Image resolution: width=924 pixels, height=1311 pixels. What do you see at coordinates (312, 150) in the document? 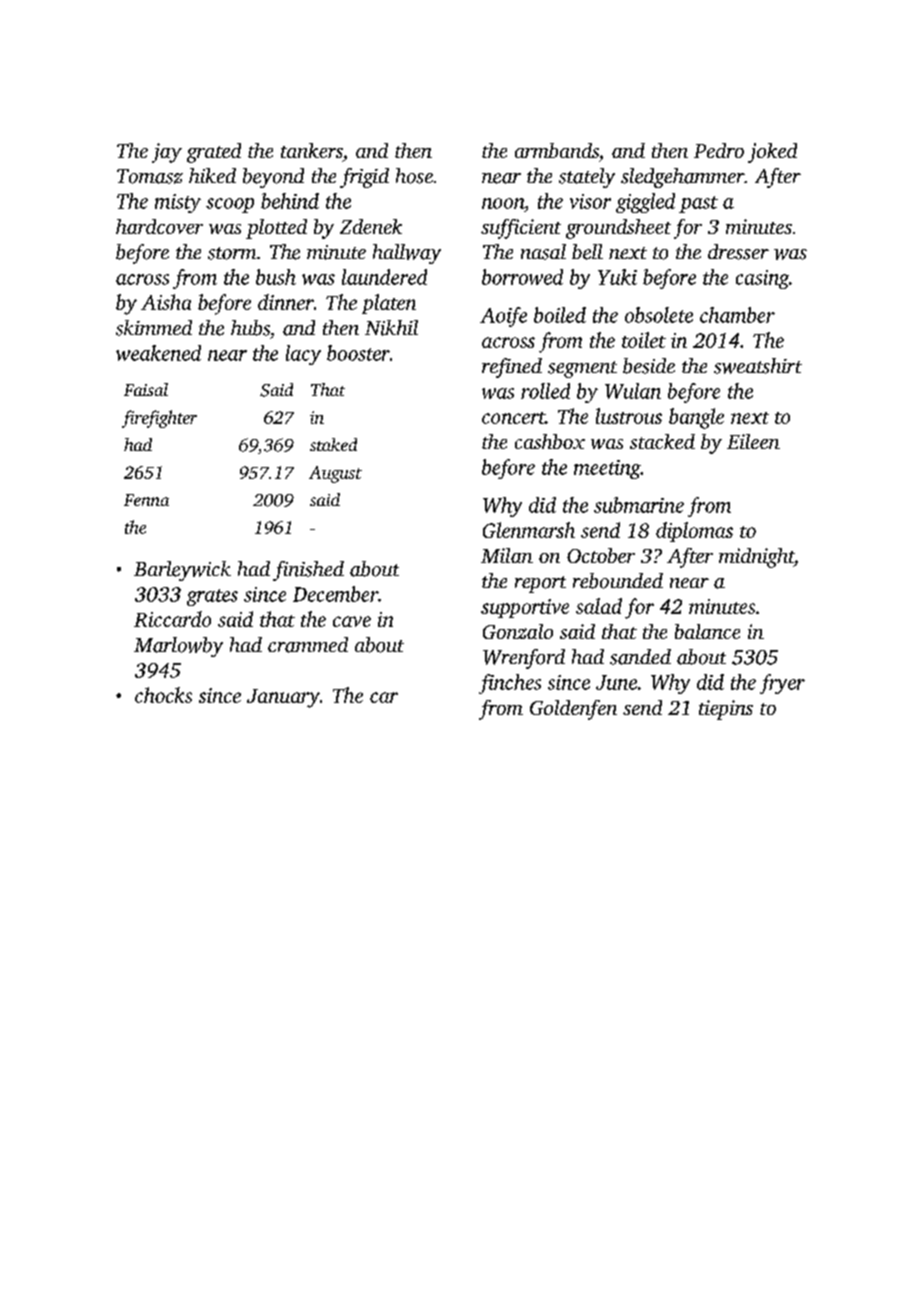
I see `tankers` at bounding box center [312, 150].
